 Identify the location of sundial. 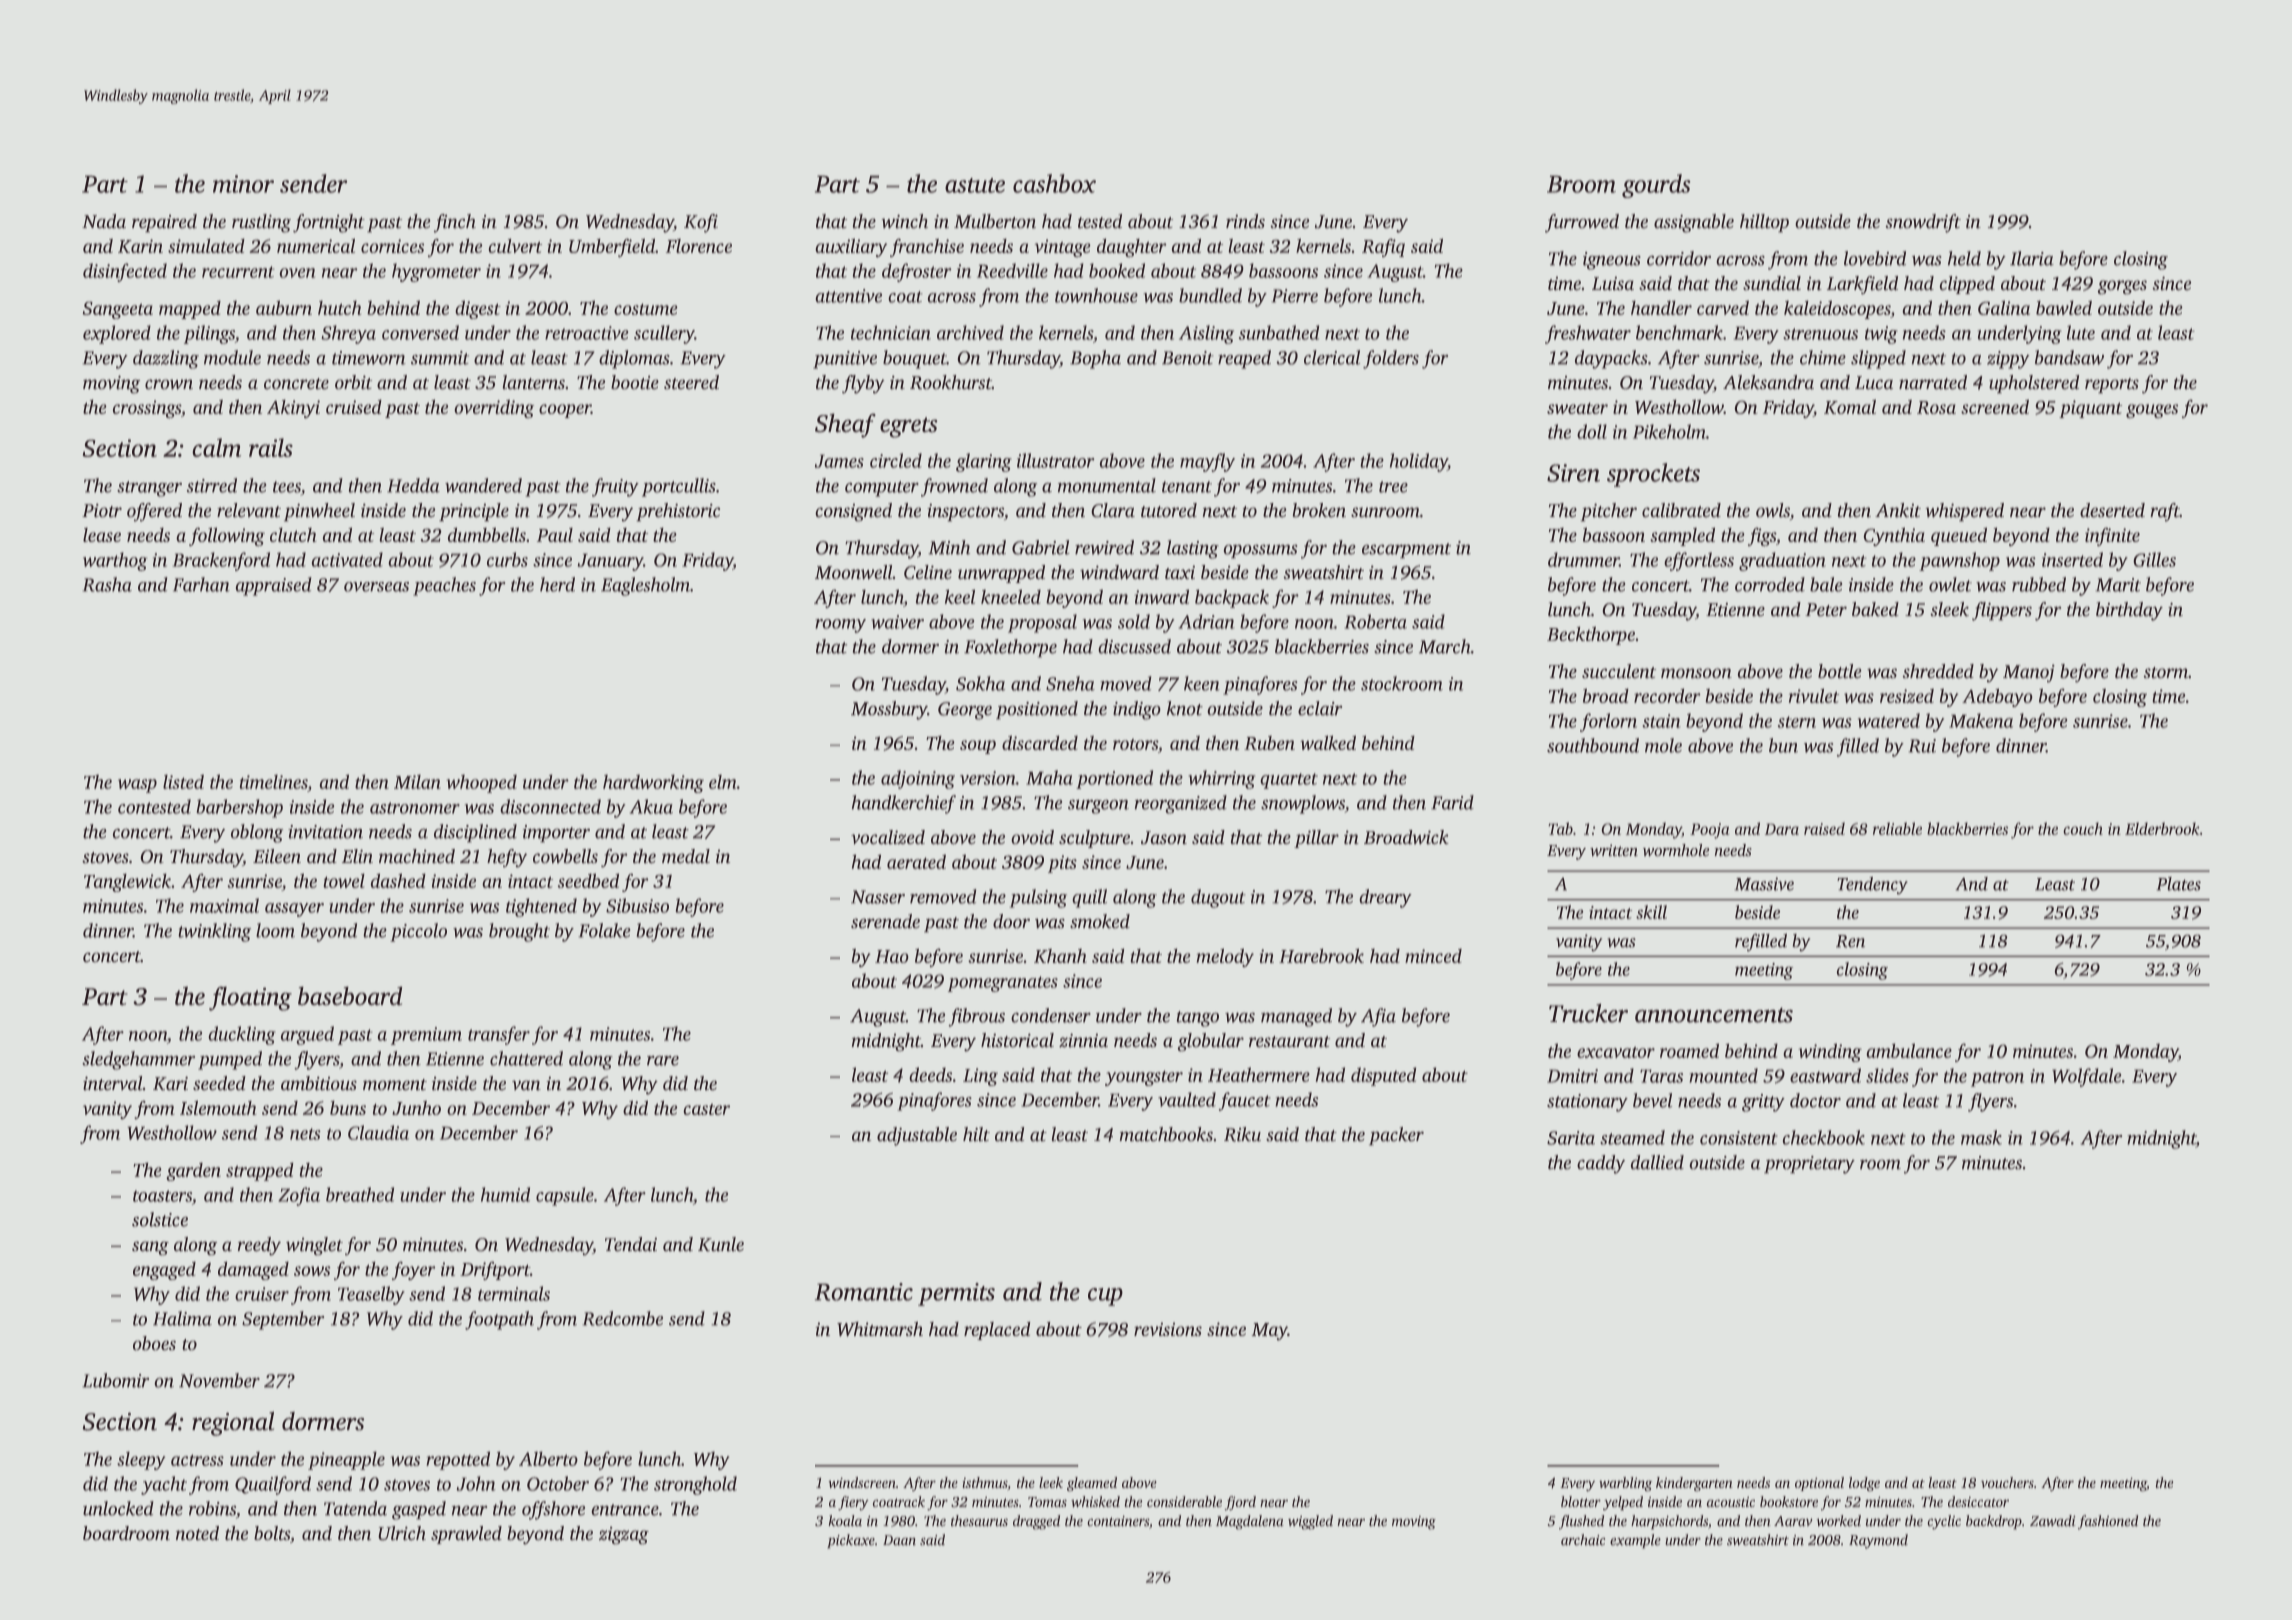
(1772, 283).
